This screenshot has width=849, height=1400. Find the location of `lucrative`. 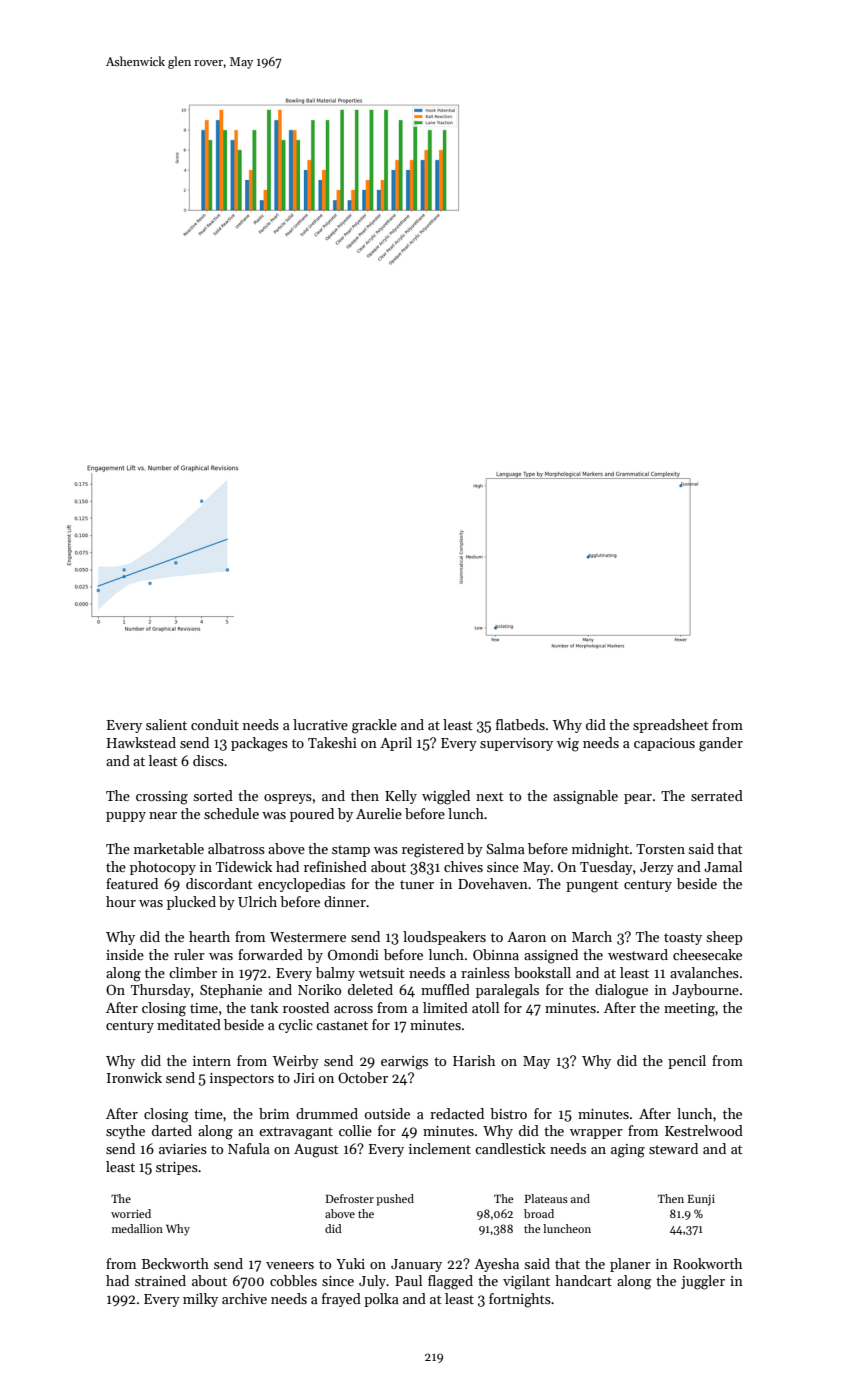

lucrative is located at coordinates (320, 724).
